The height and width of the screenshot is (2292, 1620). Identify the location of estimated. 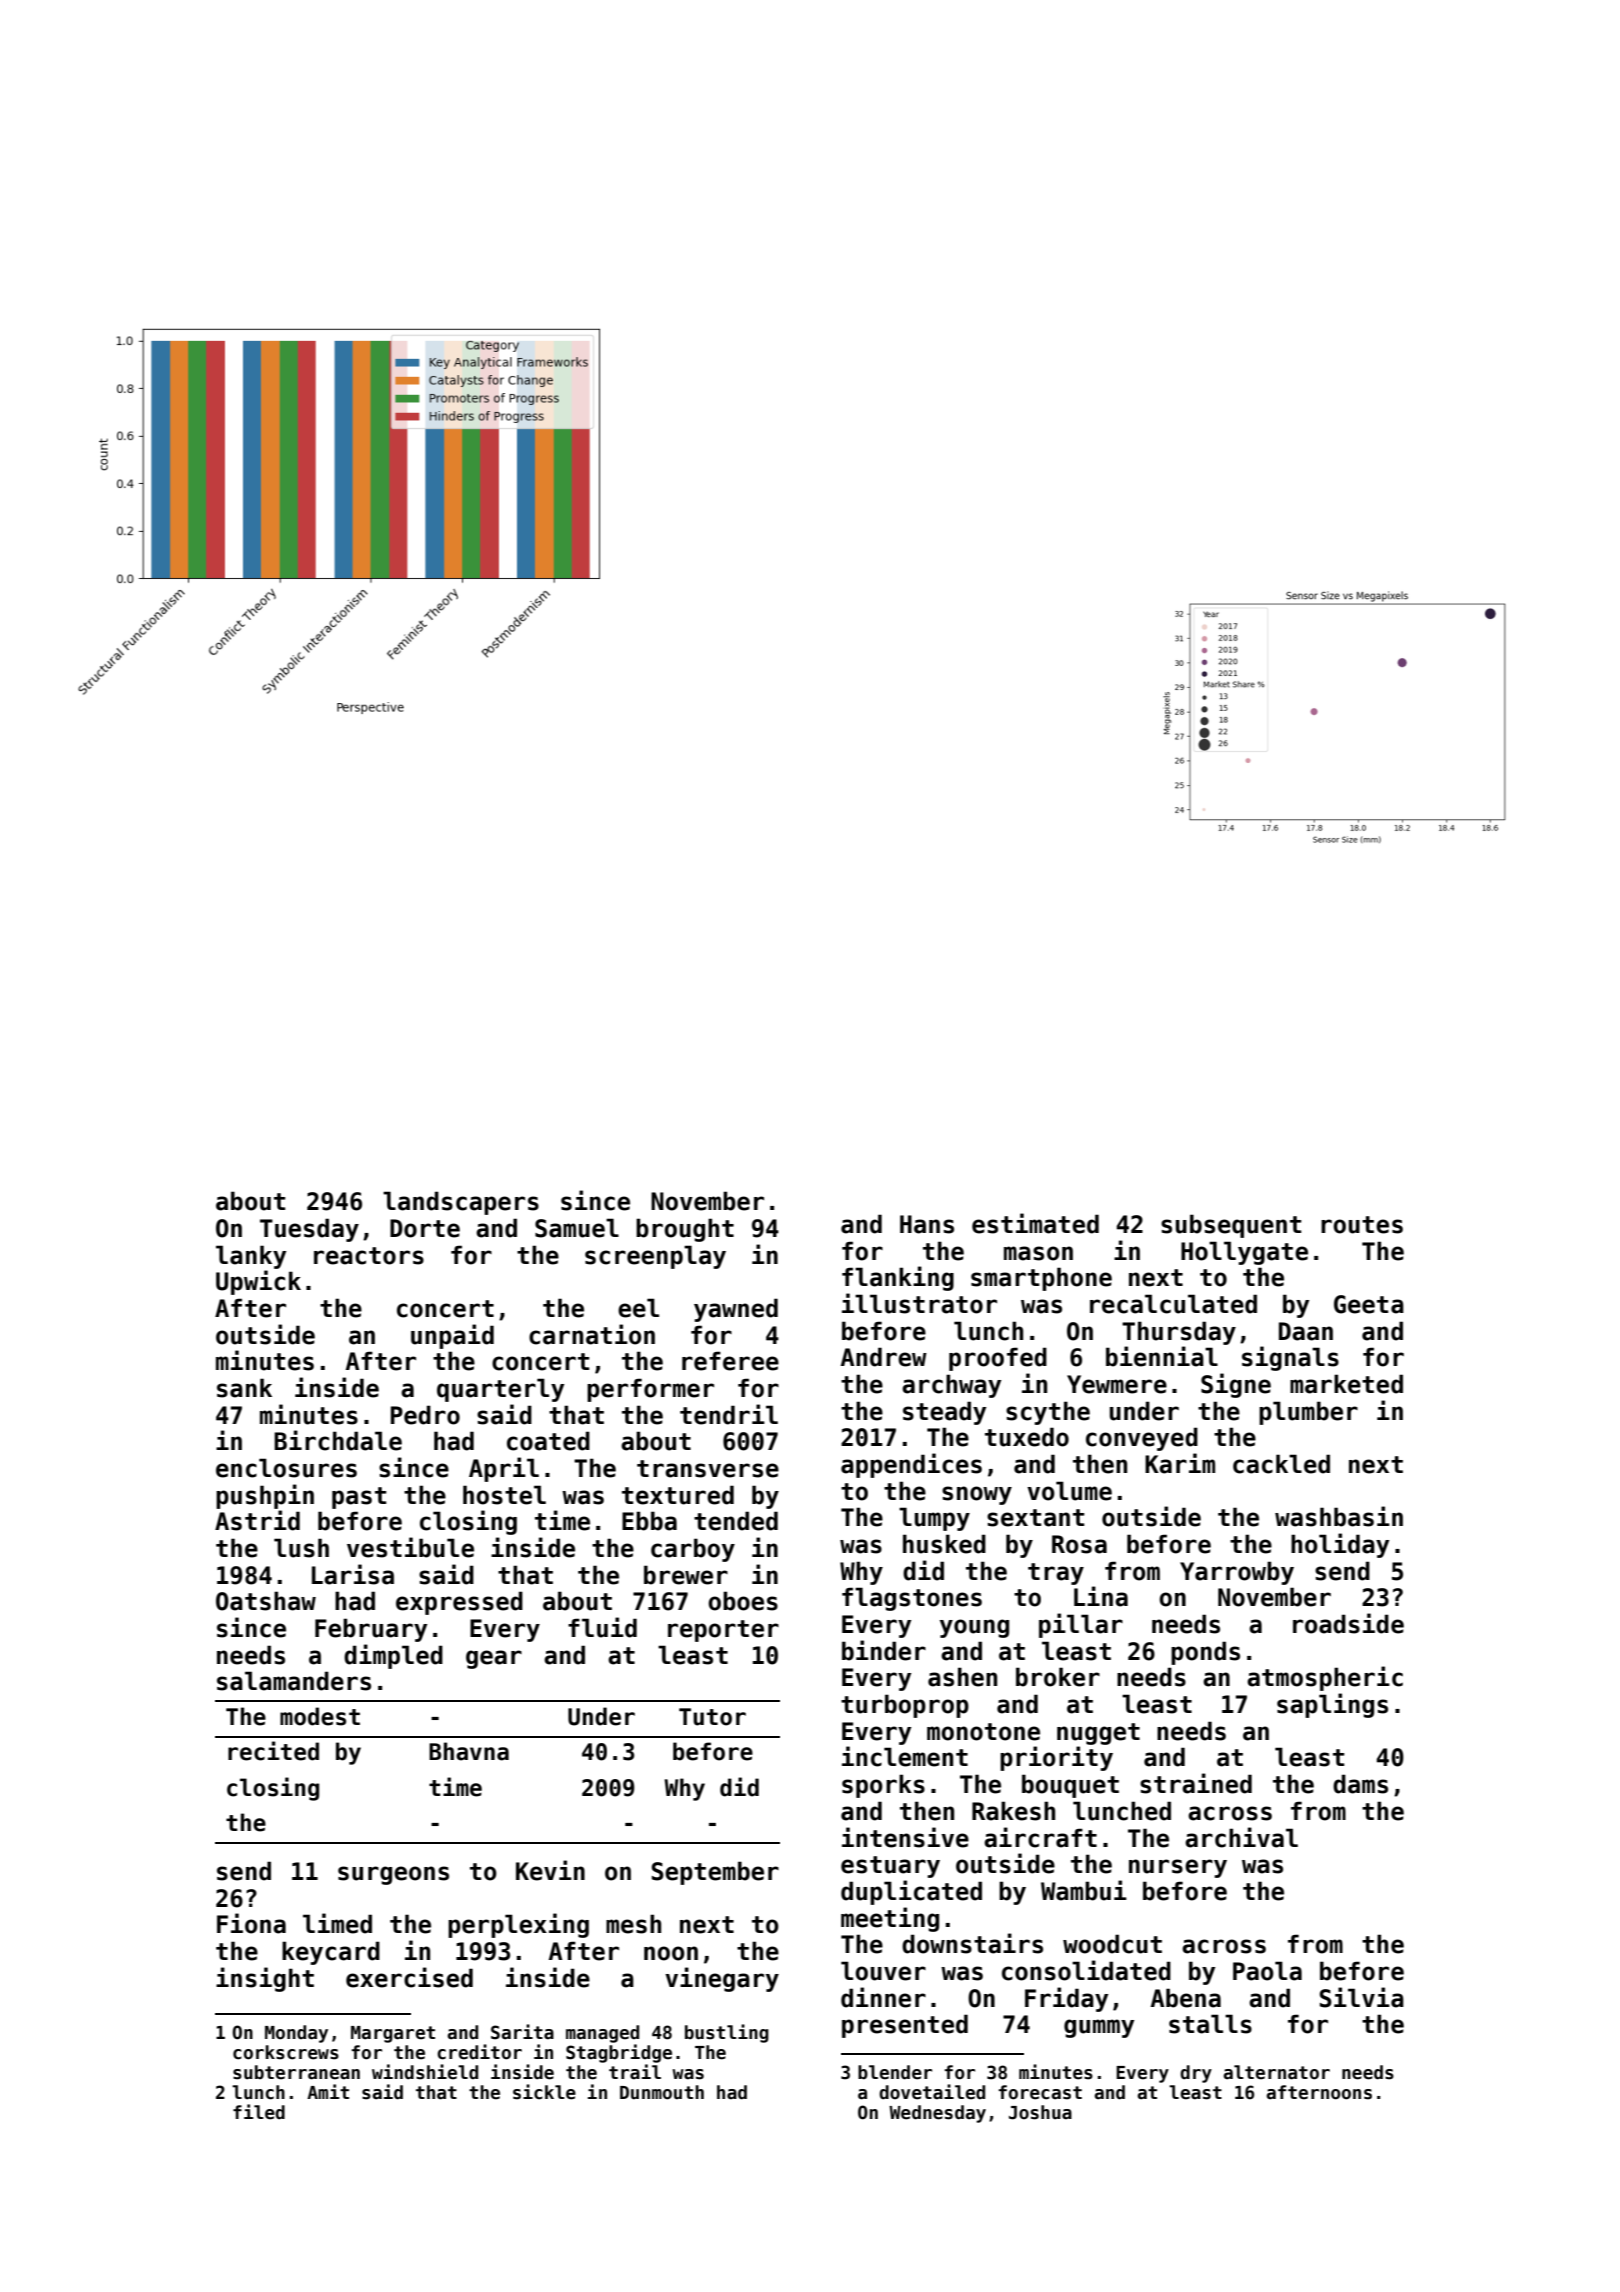
(1035, 1223).
